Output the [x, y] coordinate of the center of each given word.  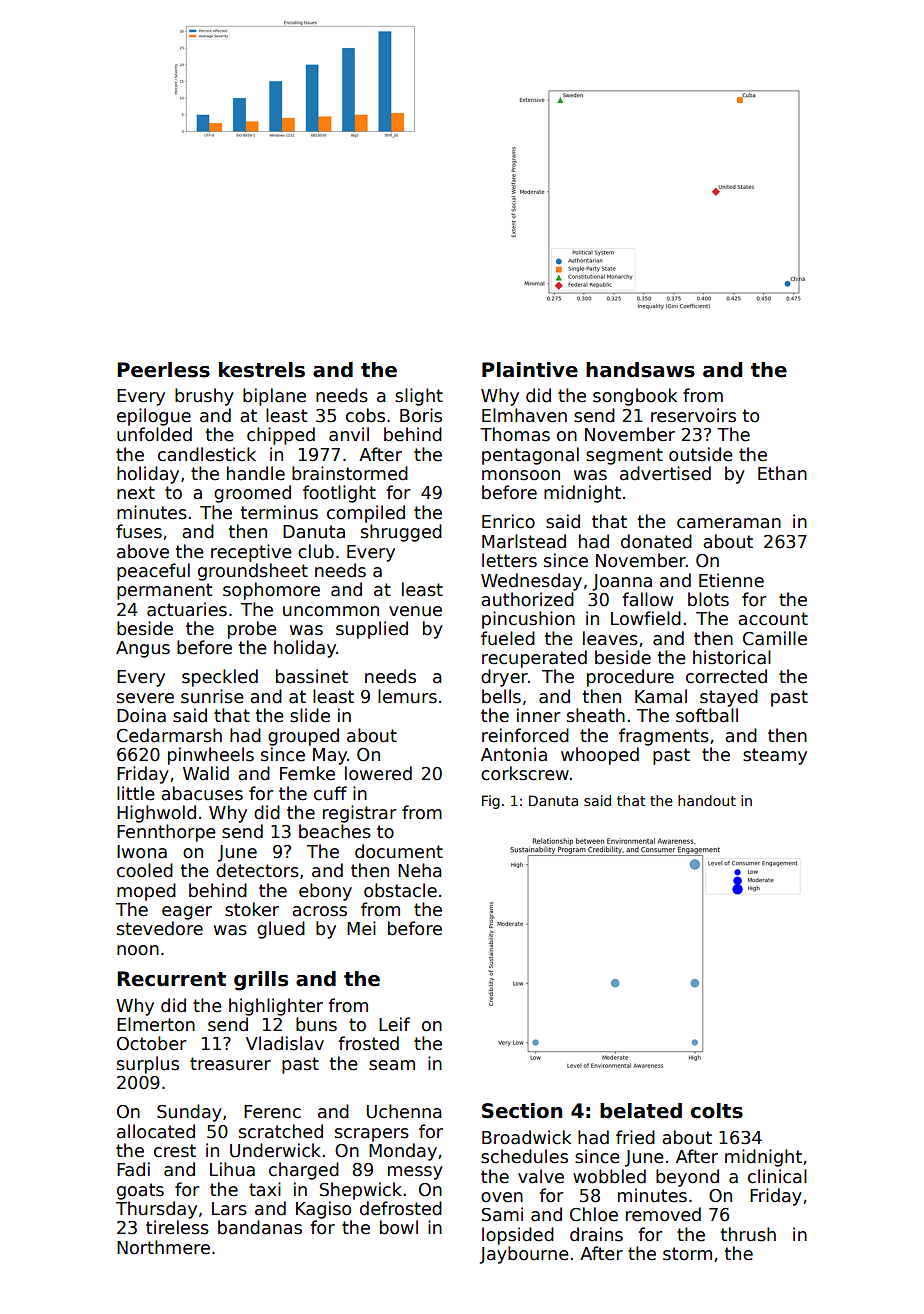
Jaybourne [524, 1255]
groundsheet [253, 572]
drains [596, 1234]
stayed [729, 698]
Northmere [163, 1247]
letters [509, 560]
